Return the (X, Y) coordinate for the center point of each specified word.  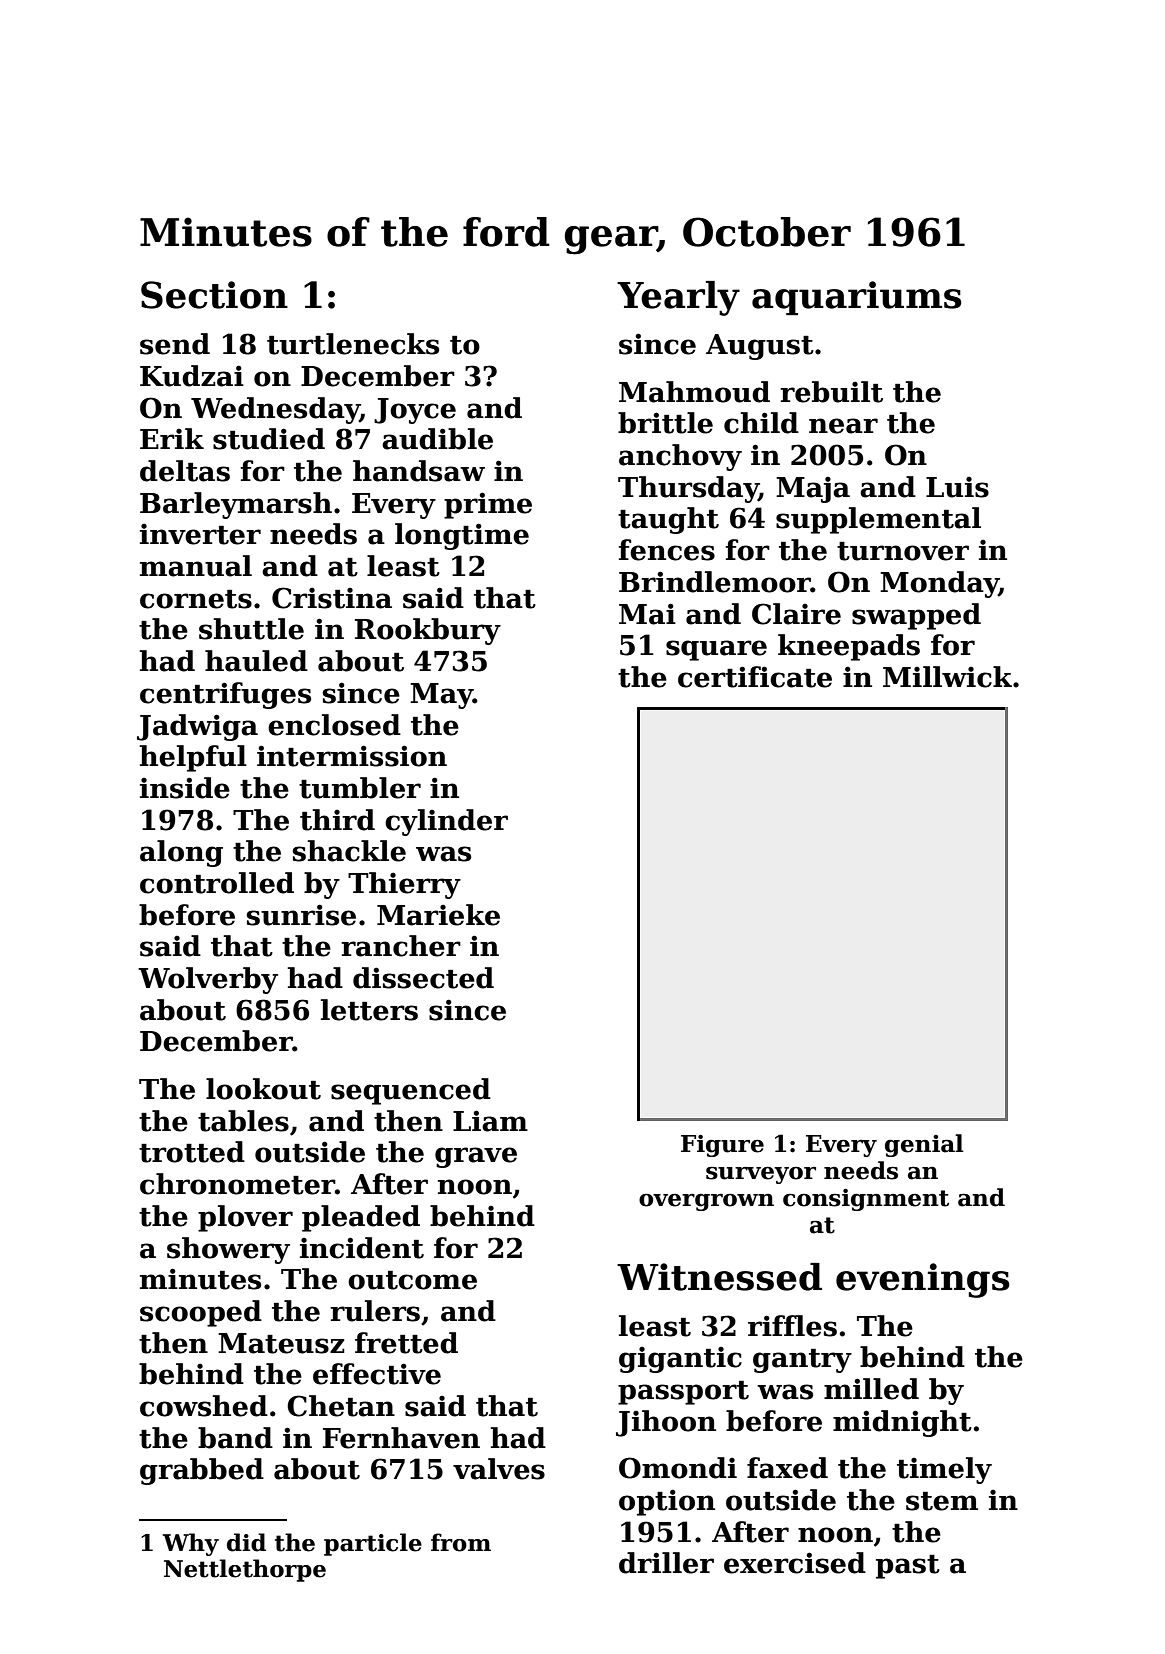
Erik (172, 438)
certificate (755, 677)
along (181, 853)
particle (373, 1544)
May (441, 696)
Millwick (947, 677)
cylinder (446, 822)
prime (488, 505)
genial (924, 1145)
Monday (939, 584)
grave (476, 1157)
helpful (193, 758)
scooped (201, 1313)
